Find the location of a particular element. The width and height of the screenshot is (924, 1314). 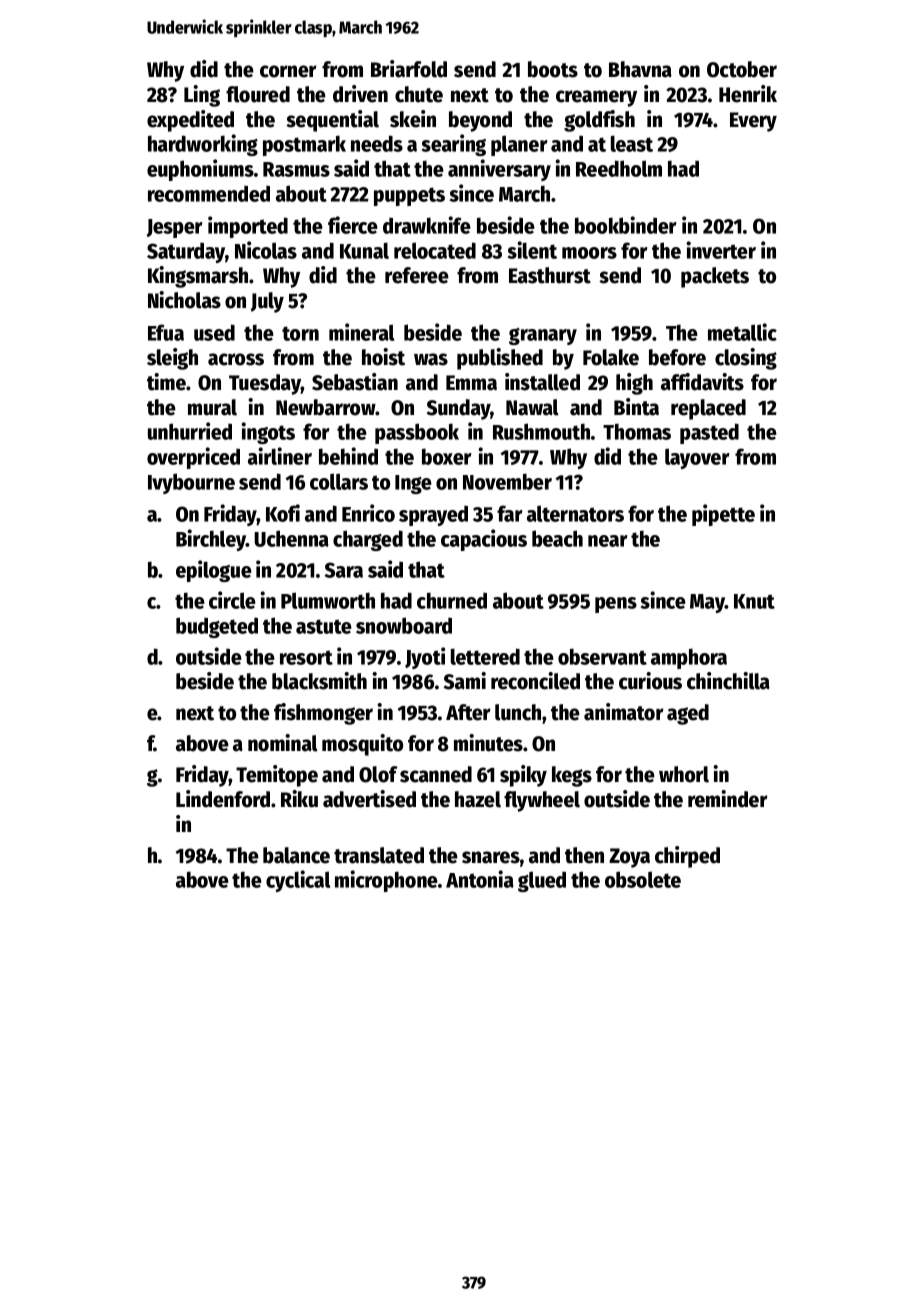

hazel is located at coordinates (478, 799).
